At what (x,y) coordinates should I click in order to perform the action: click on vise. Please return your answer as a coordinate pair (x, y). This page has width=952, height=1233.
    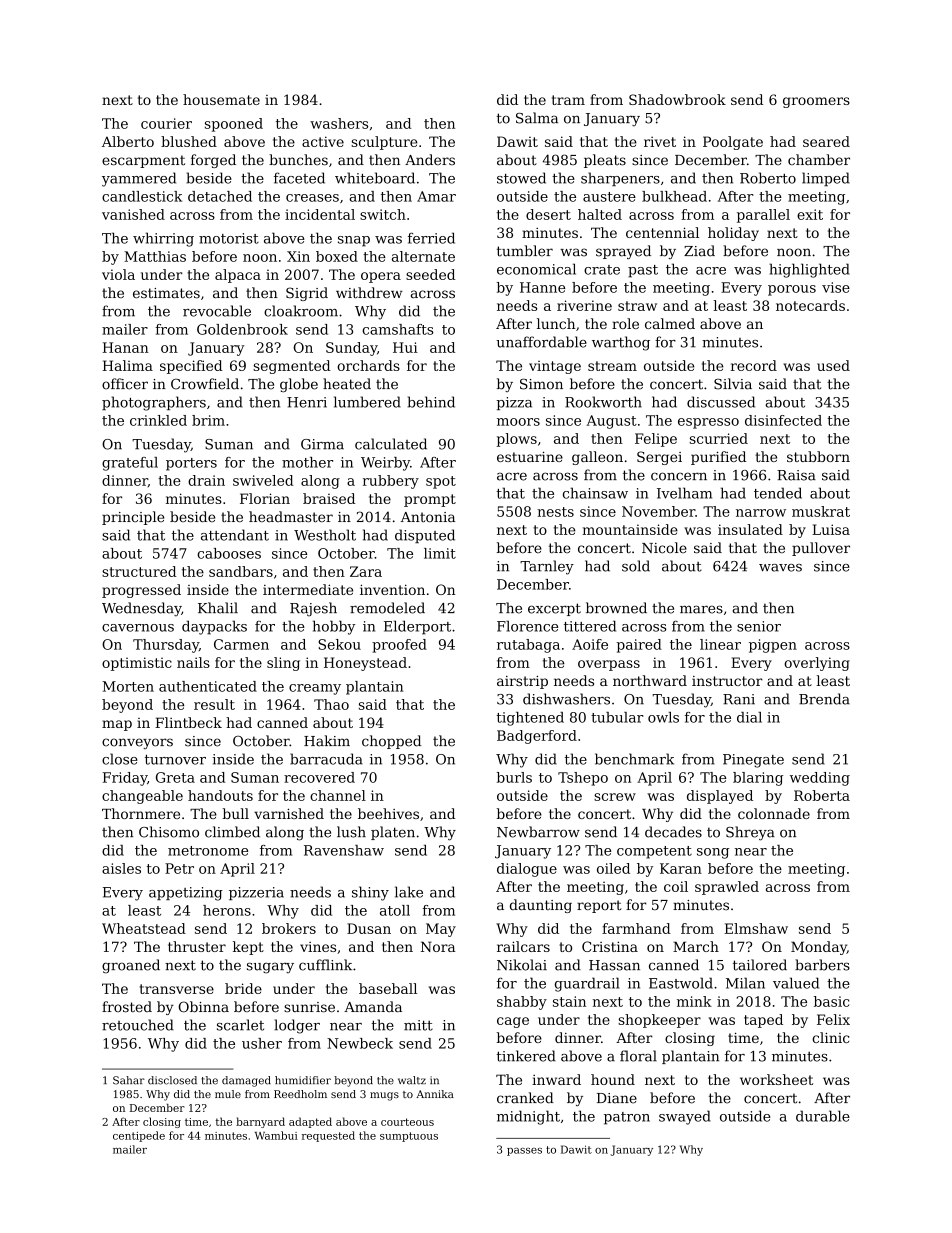
    Looking at the image, I should click on (836, 287).
